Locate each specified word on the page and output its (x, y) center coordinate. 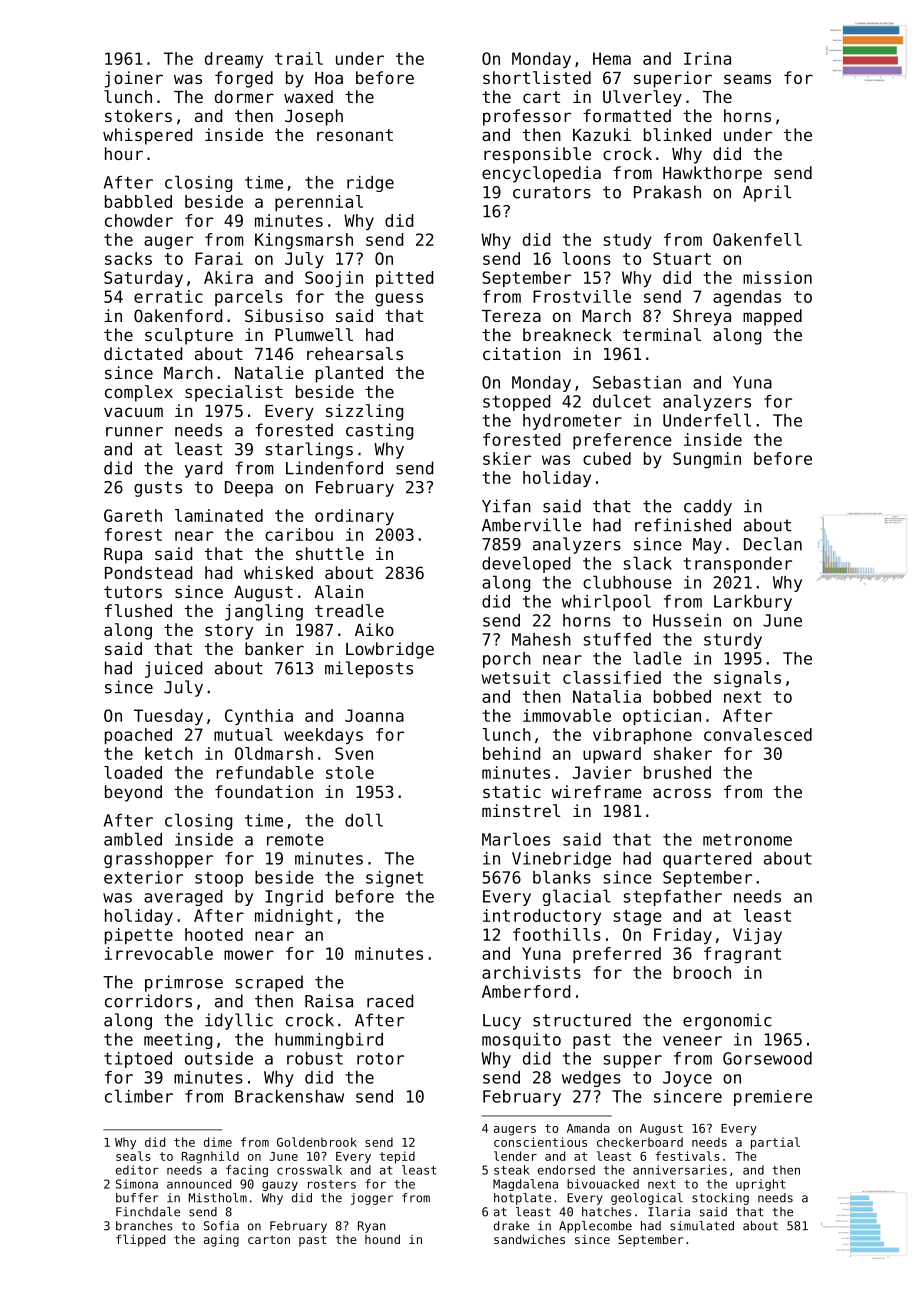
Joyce (687, 1079)
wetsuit (515, 677)
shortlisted (537, 77)
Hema (612, 58)
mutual (243, 734)
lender (515, 1156)
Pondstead (148, 572)
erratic (168, 296)
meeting (178, 1041)
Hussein (687, 620)
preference (622, 441)
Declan (773, 544)
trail (299, 58)
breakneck (567, 334)
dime (218, 1142)
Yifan (506, 506)
